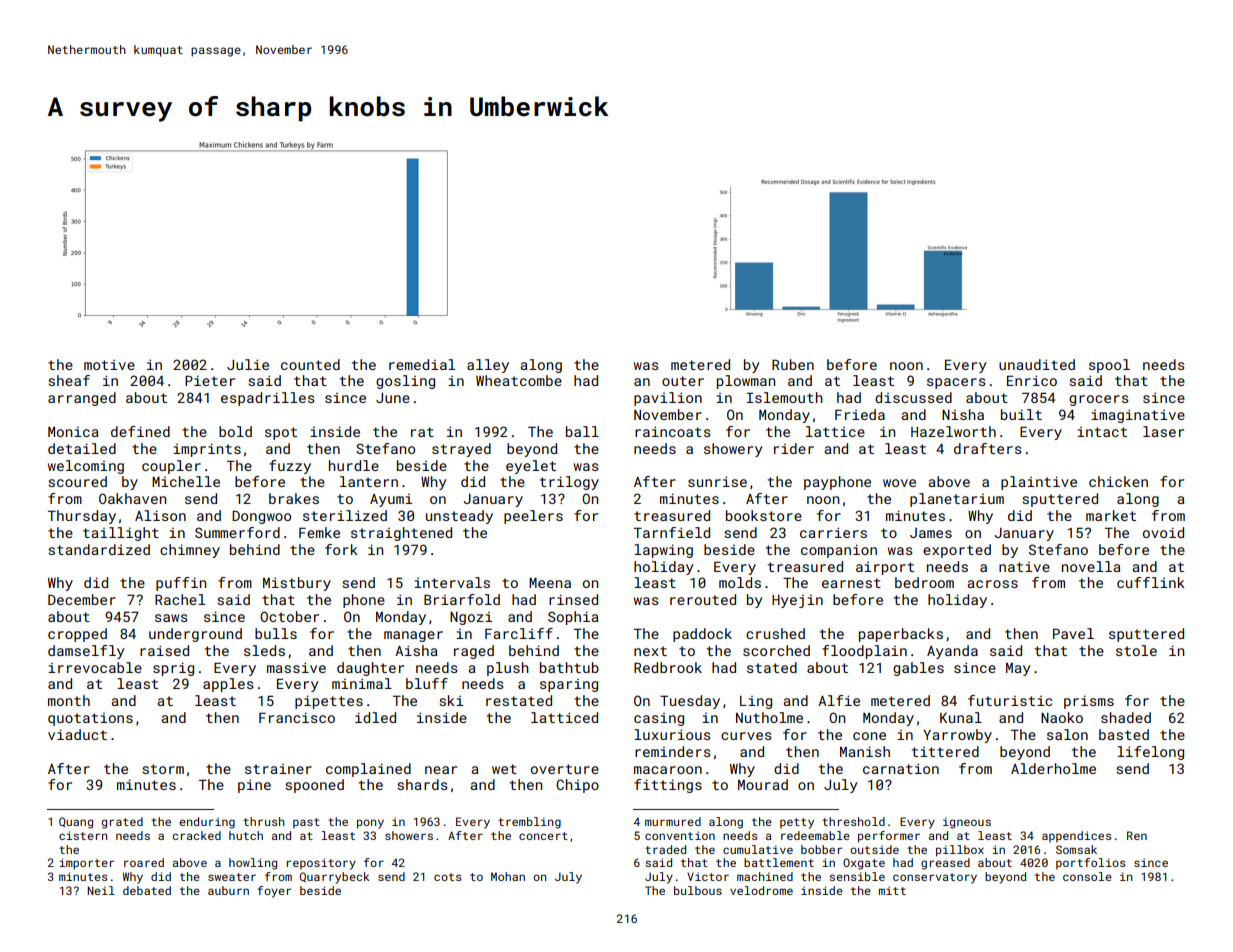 Image resolution: width=1233 pixels, height=952 pixels. What do you see at coordinates (101, 890) in the screenshot?
I see `Neil` at bounding box center [101, 890].
